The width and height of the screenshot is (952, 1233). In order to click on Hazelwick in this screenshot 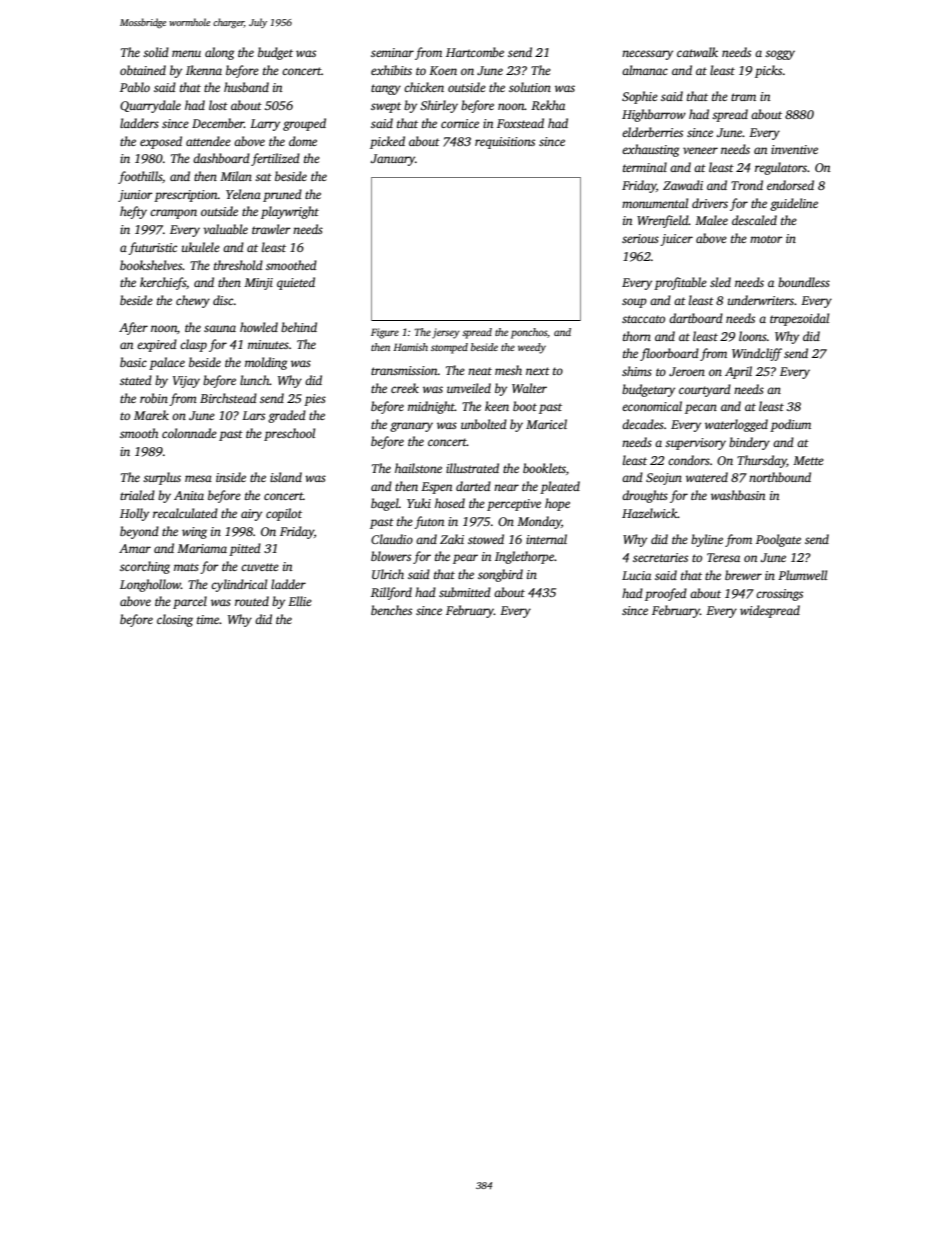, I will do `click(650, 513)`.
